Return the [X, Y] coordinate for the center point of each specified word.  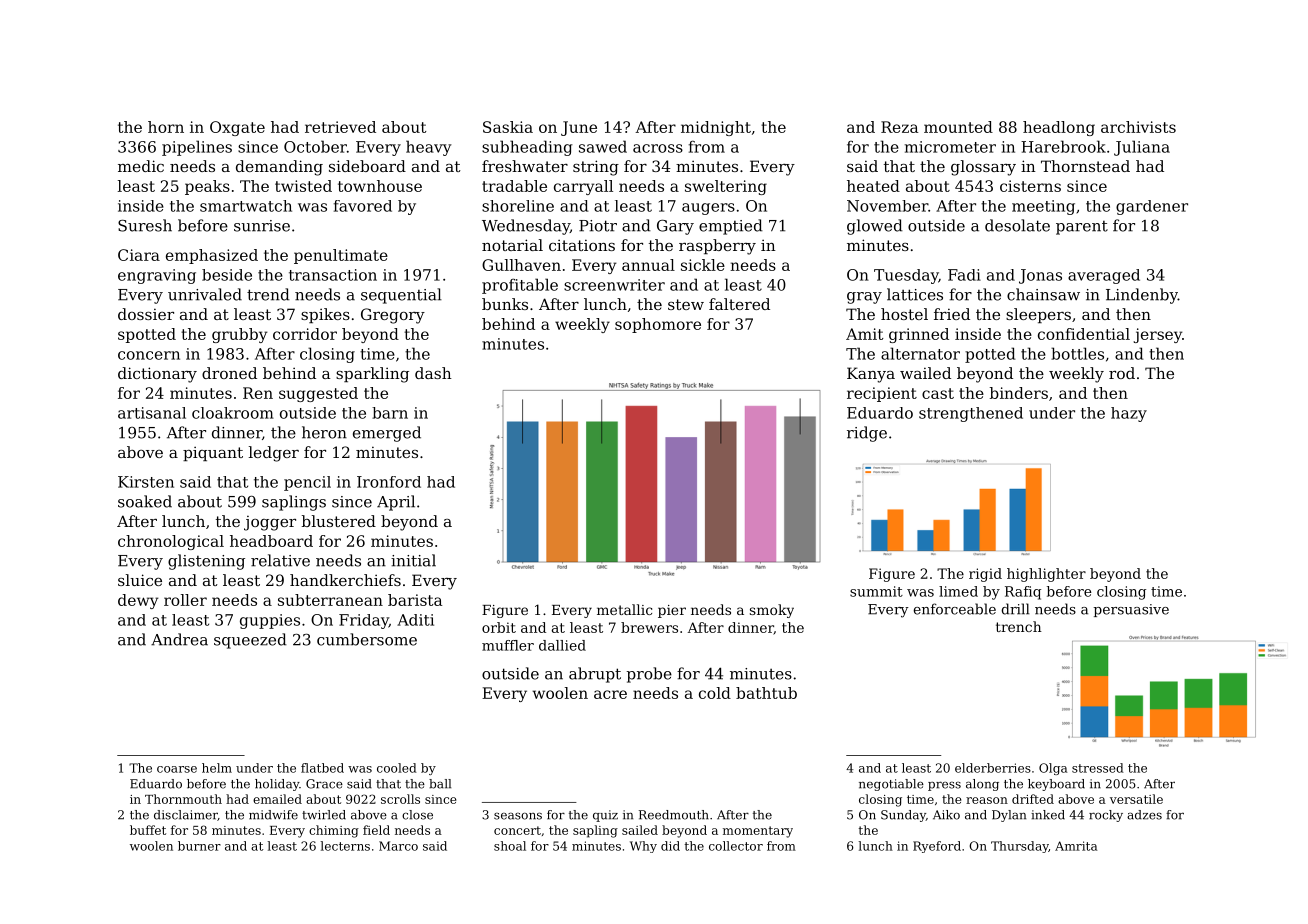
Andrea [179, 639]
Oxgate [237, 128]
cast [938, 393]
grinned [919, 335]
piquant [213, 453]
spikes [325, 315]
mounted [958, 127]
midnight [716, 128]
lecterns [345, 846]
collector [736, 846]
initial [413, 560]
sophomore [658, 325]
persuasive [1131, 610]
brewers [649, 627]
